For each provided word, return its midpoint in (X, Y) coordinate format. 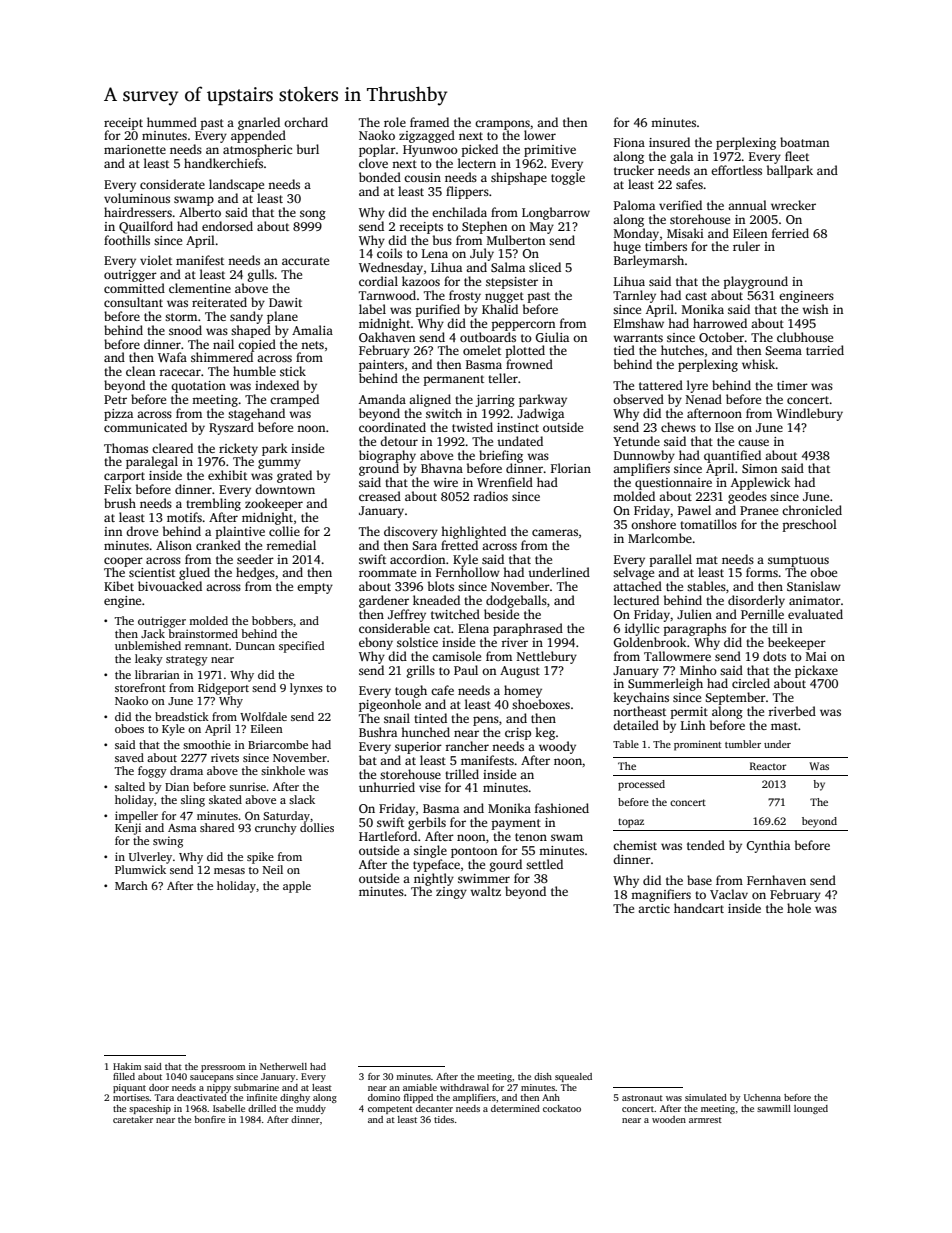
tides (444, 1119)
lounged (811, 1109)
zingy (451, 893)
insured (669, 142)
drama (186, 770)
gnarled (259, 123)
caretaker (133, 1119)
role (395, 122)
